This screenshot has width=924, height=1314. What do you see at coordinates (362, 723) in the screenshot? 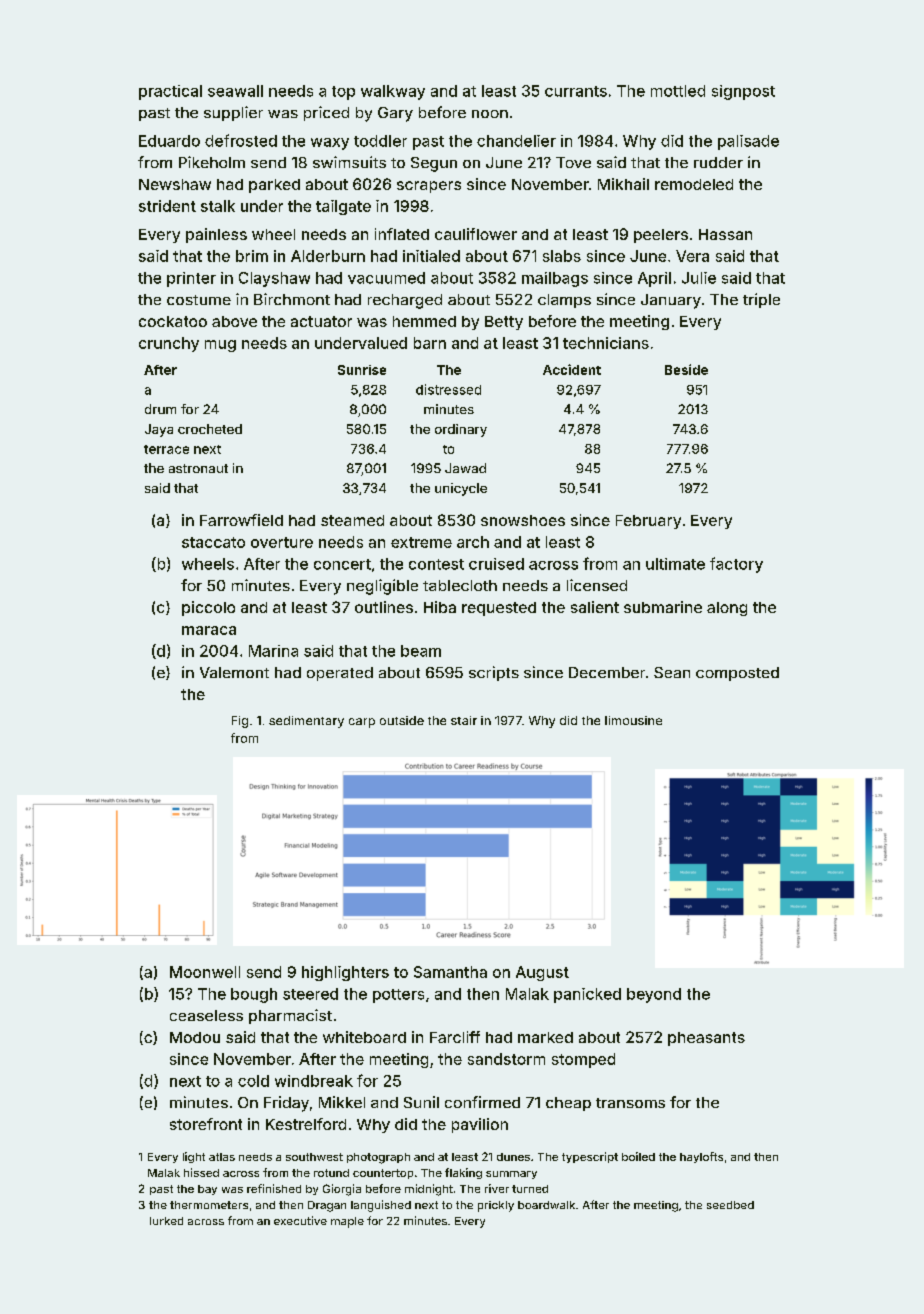
I see `carp` at bounding box center [362, 723].
